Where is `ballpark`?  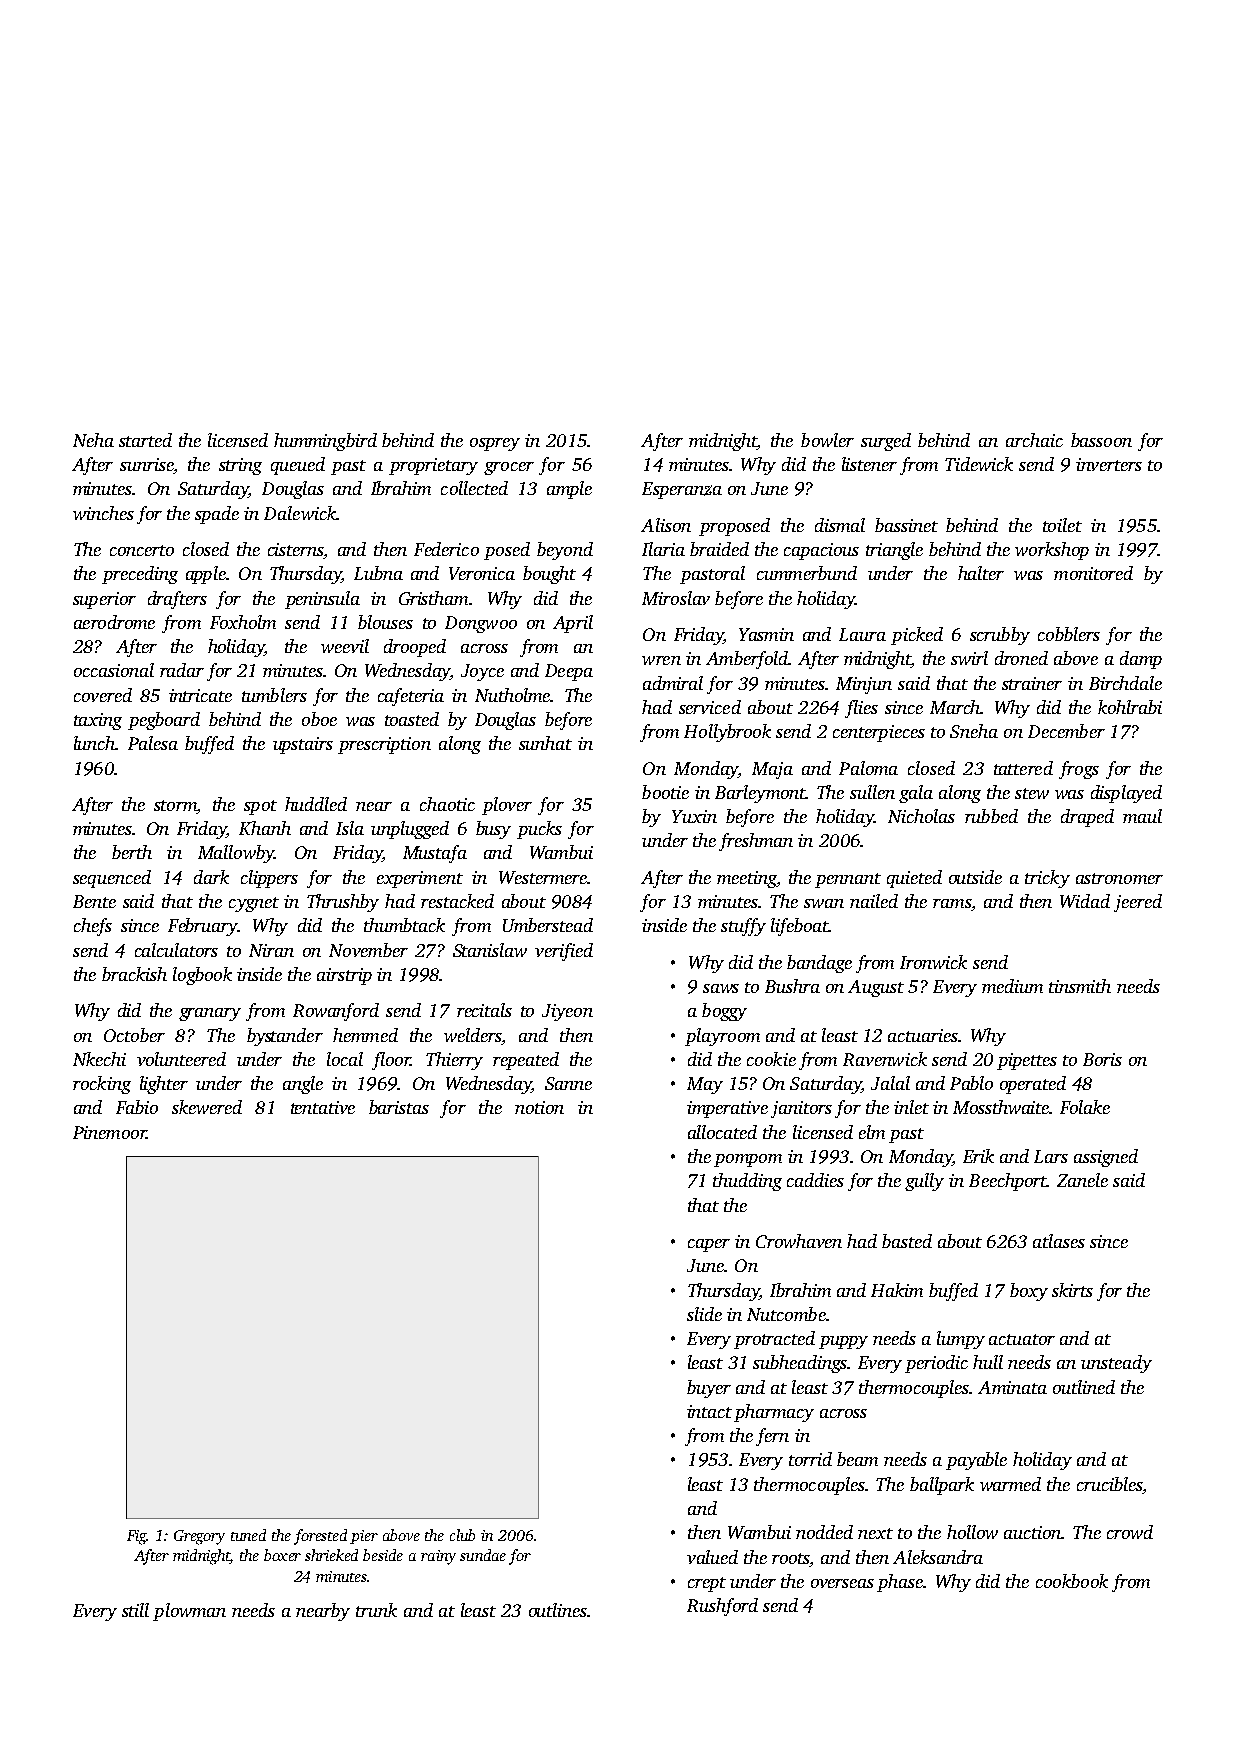 ballpark is located at coordinates (942, 1486).
